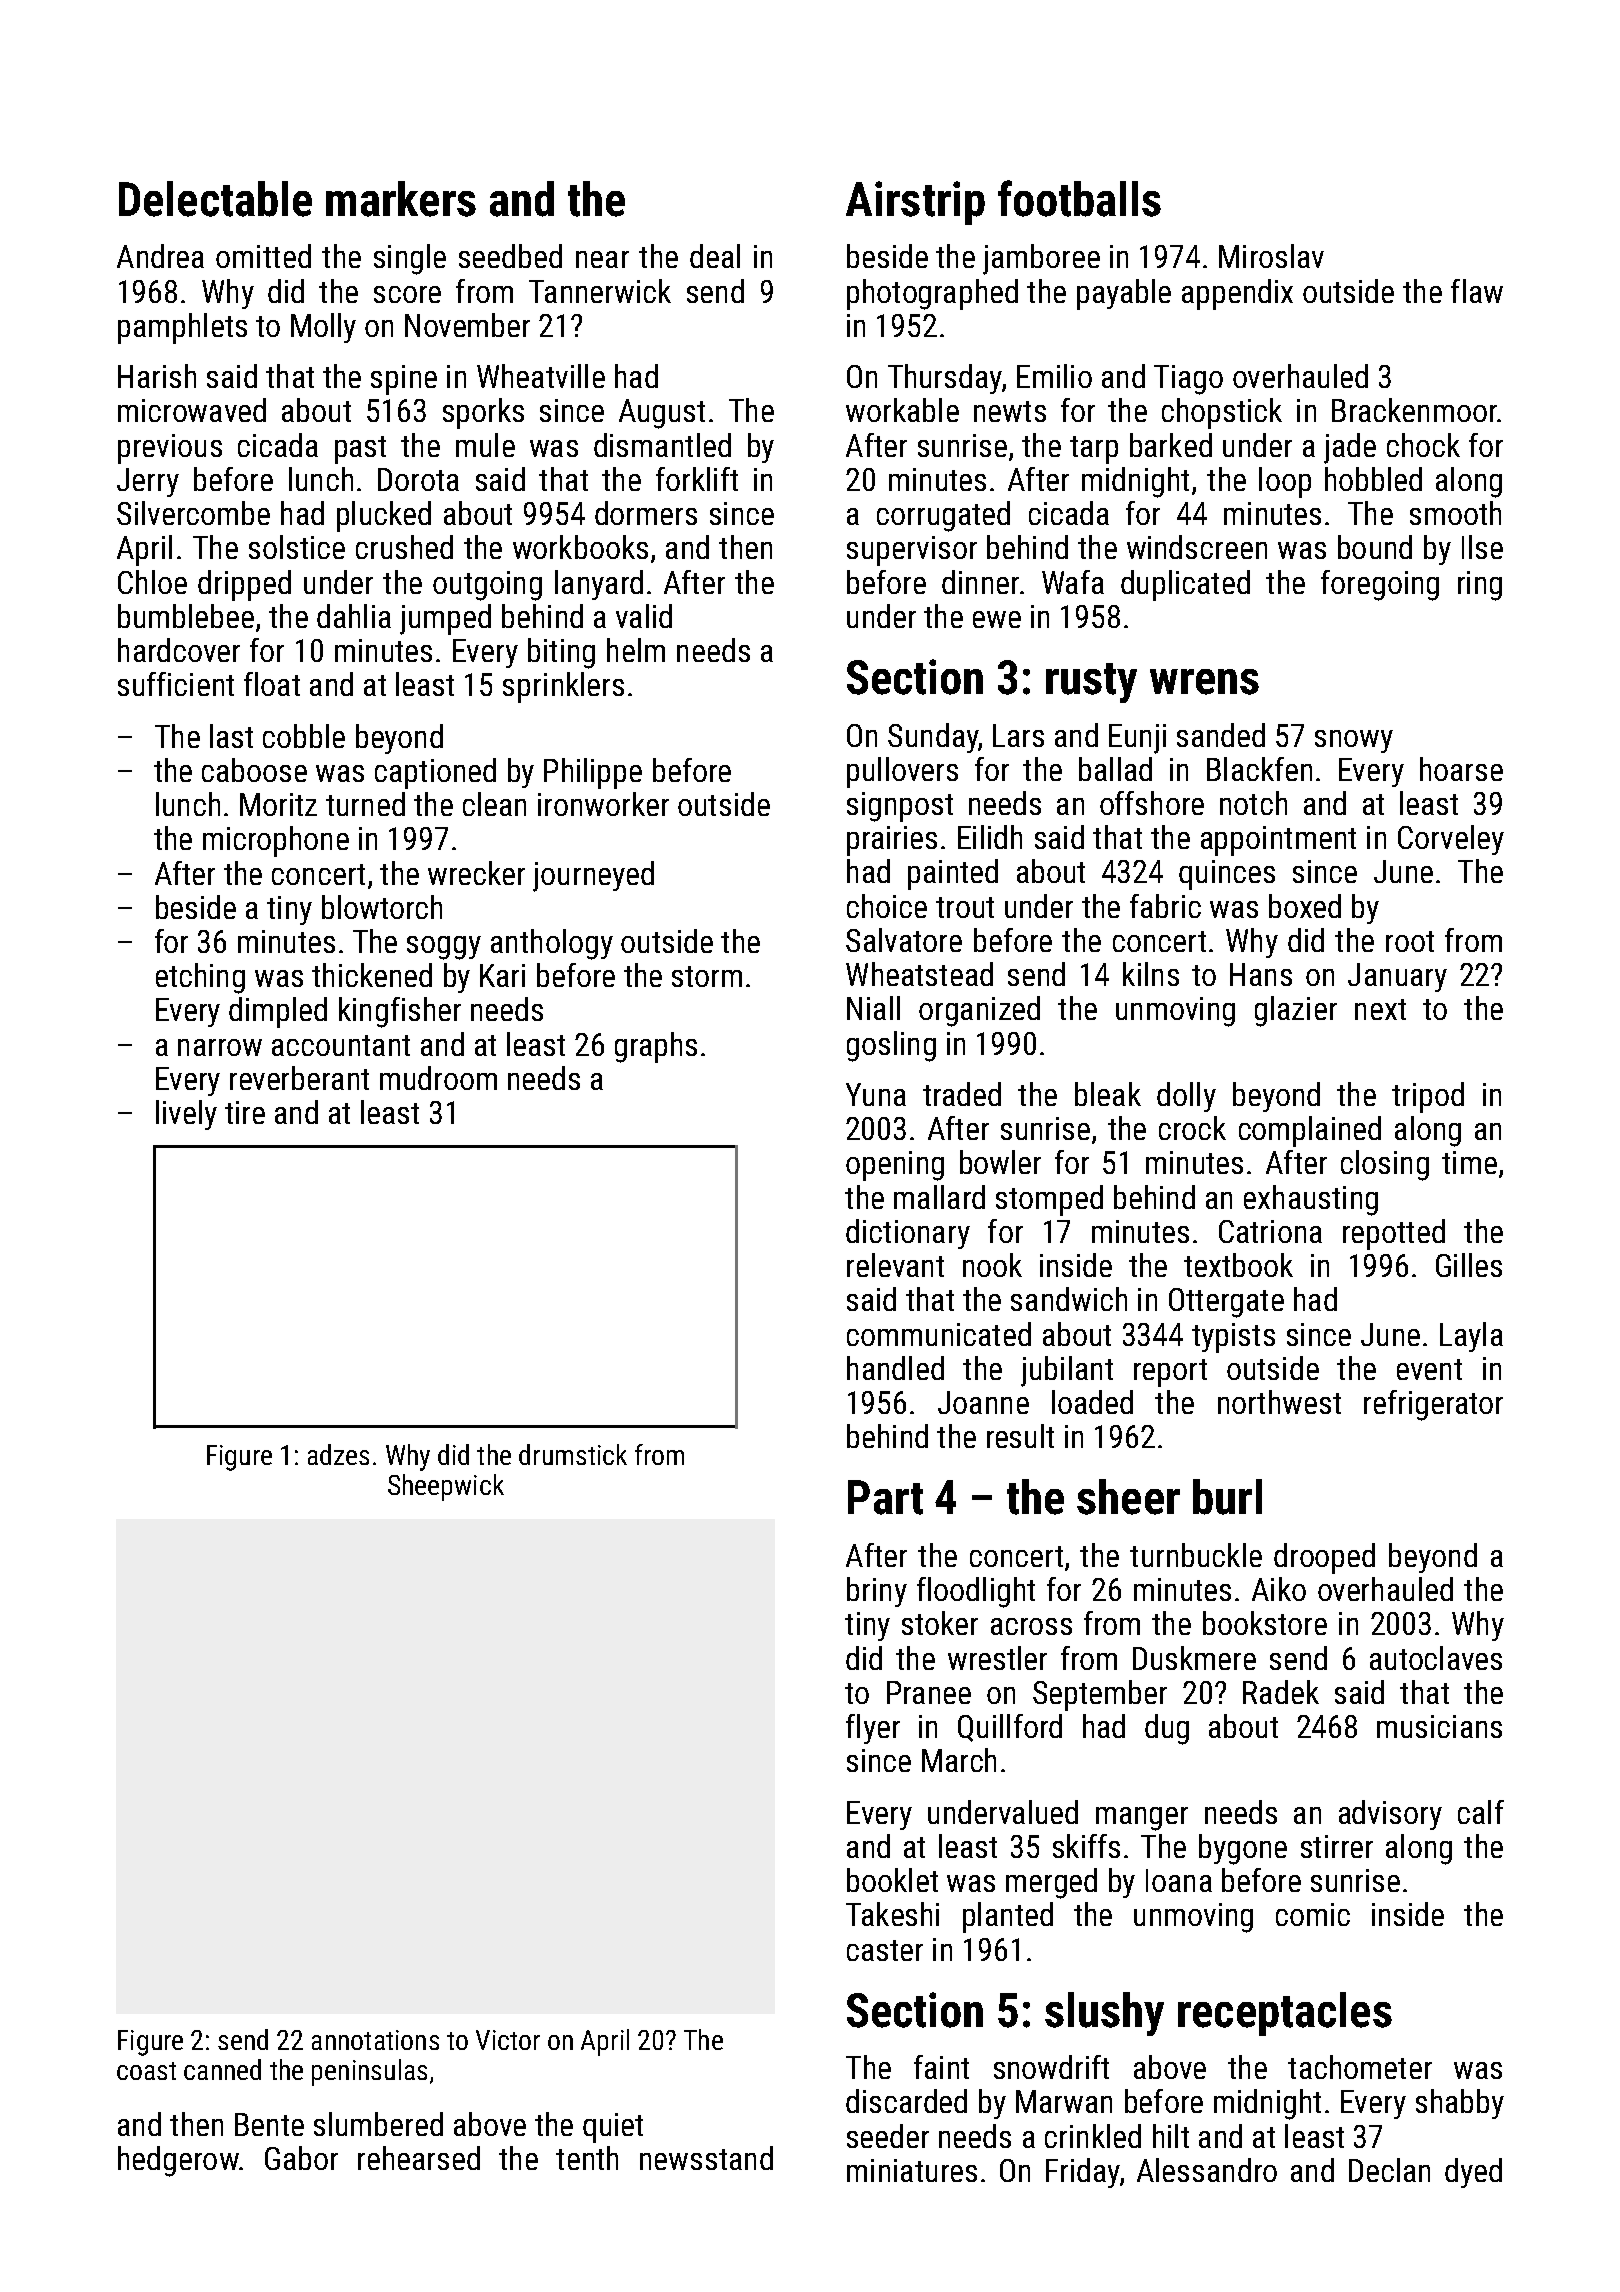  What do you see at coordinates (715, 256) in the screenshot?
I see `deal` at bounding box center [715, 256].
